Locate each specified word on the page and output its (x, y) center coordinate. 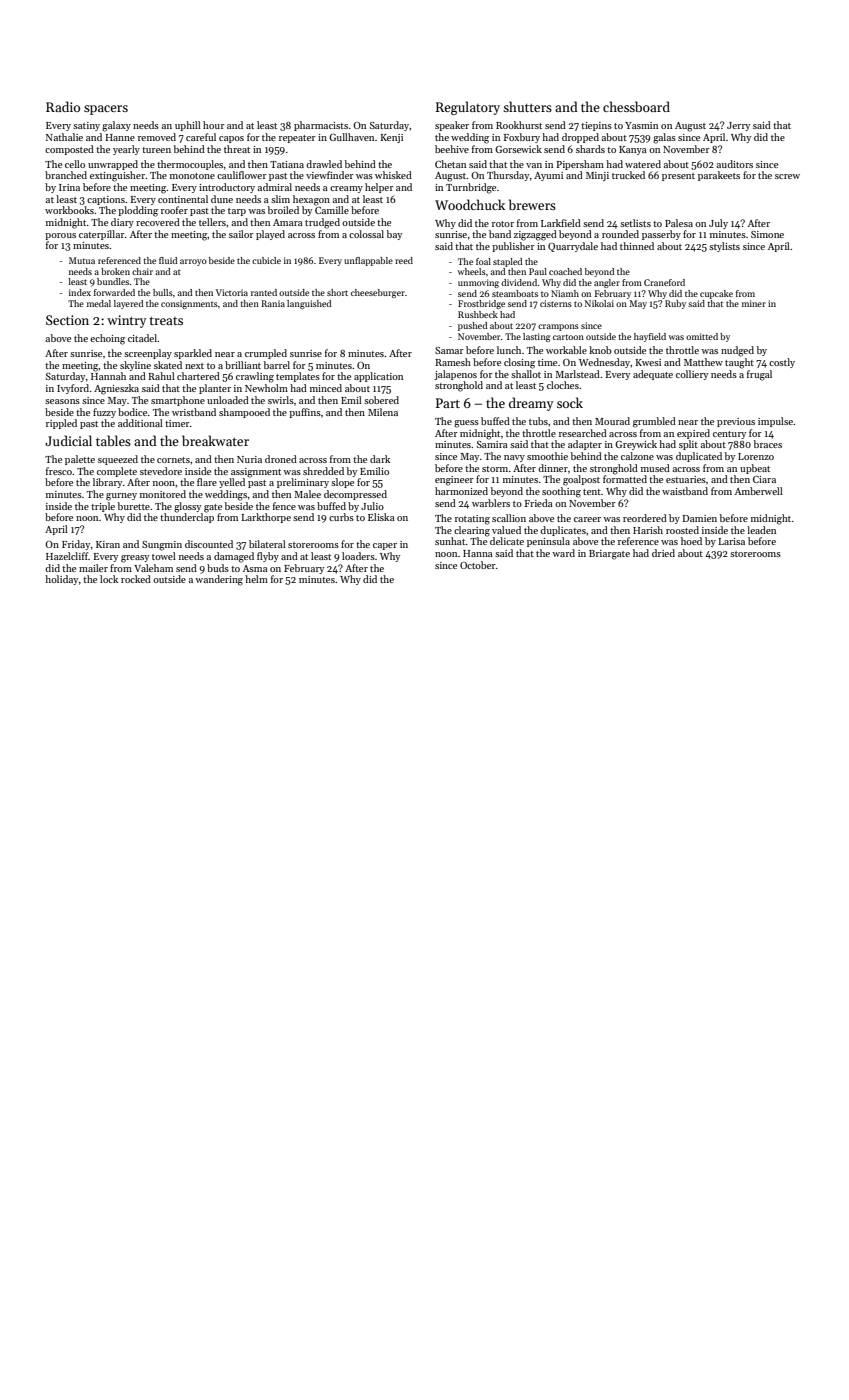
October (478, 565)
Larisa (732, 541)
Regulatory (468, 108)
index (80, 292)
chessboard (636, 106)
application (378, 377)
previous (736, 422)
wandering (219, 580)
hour (214, 125)
